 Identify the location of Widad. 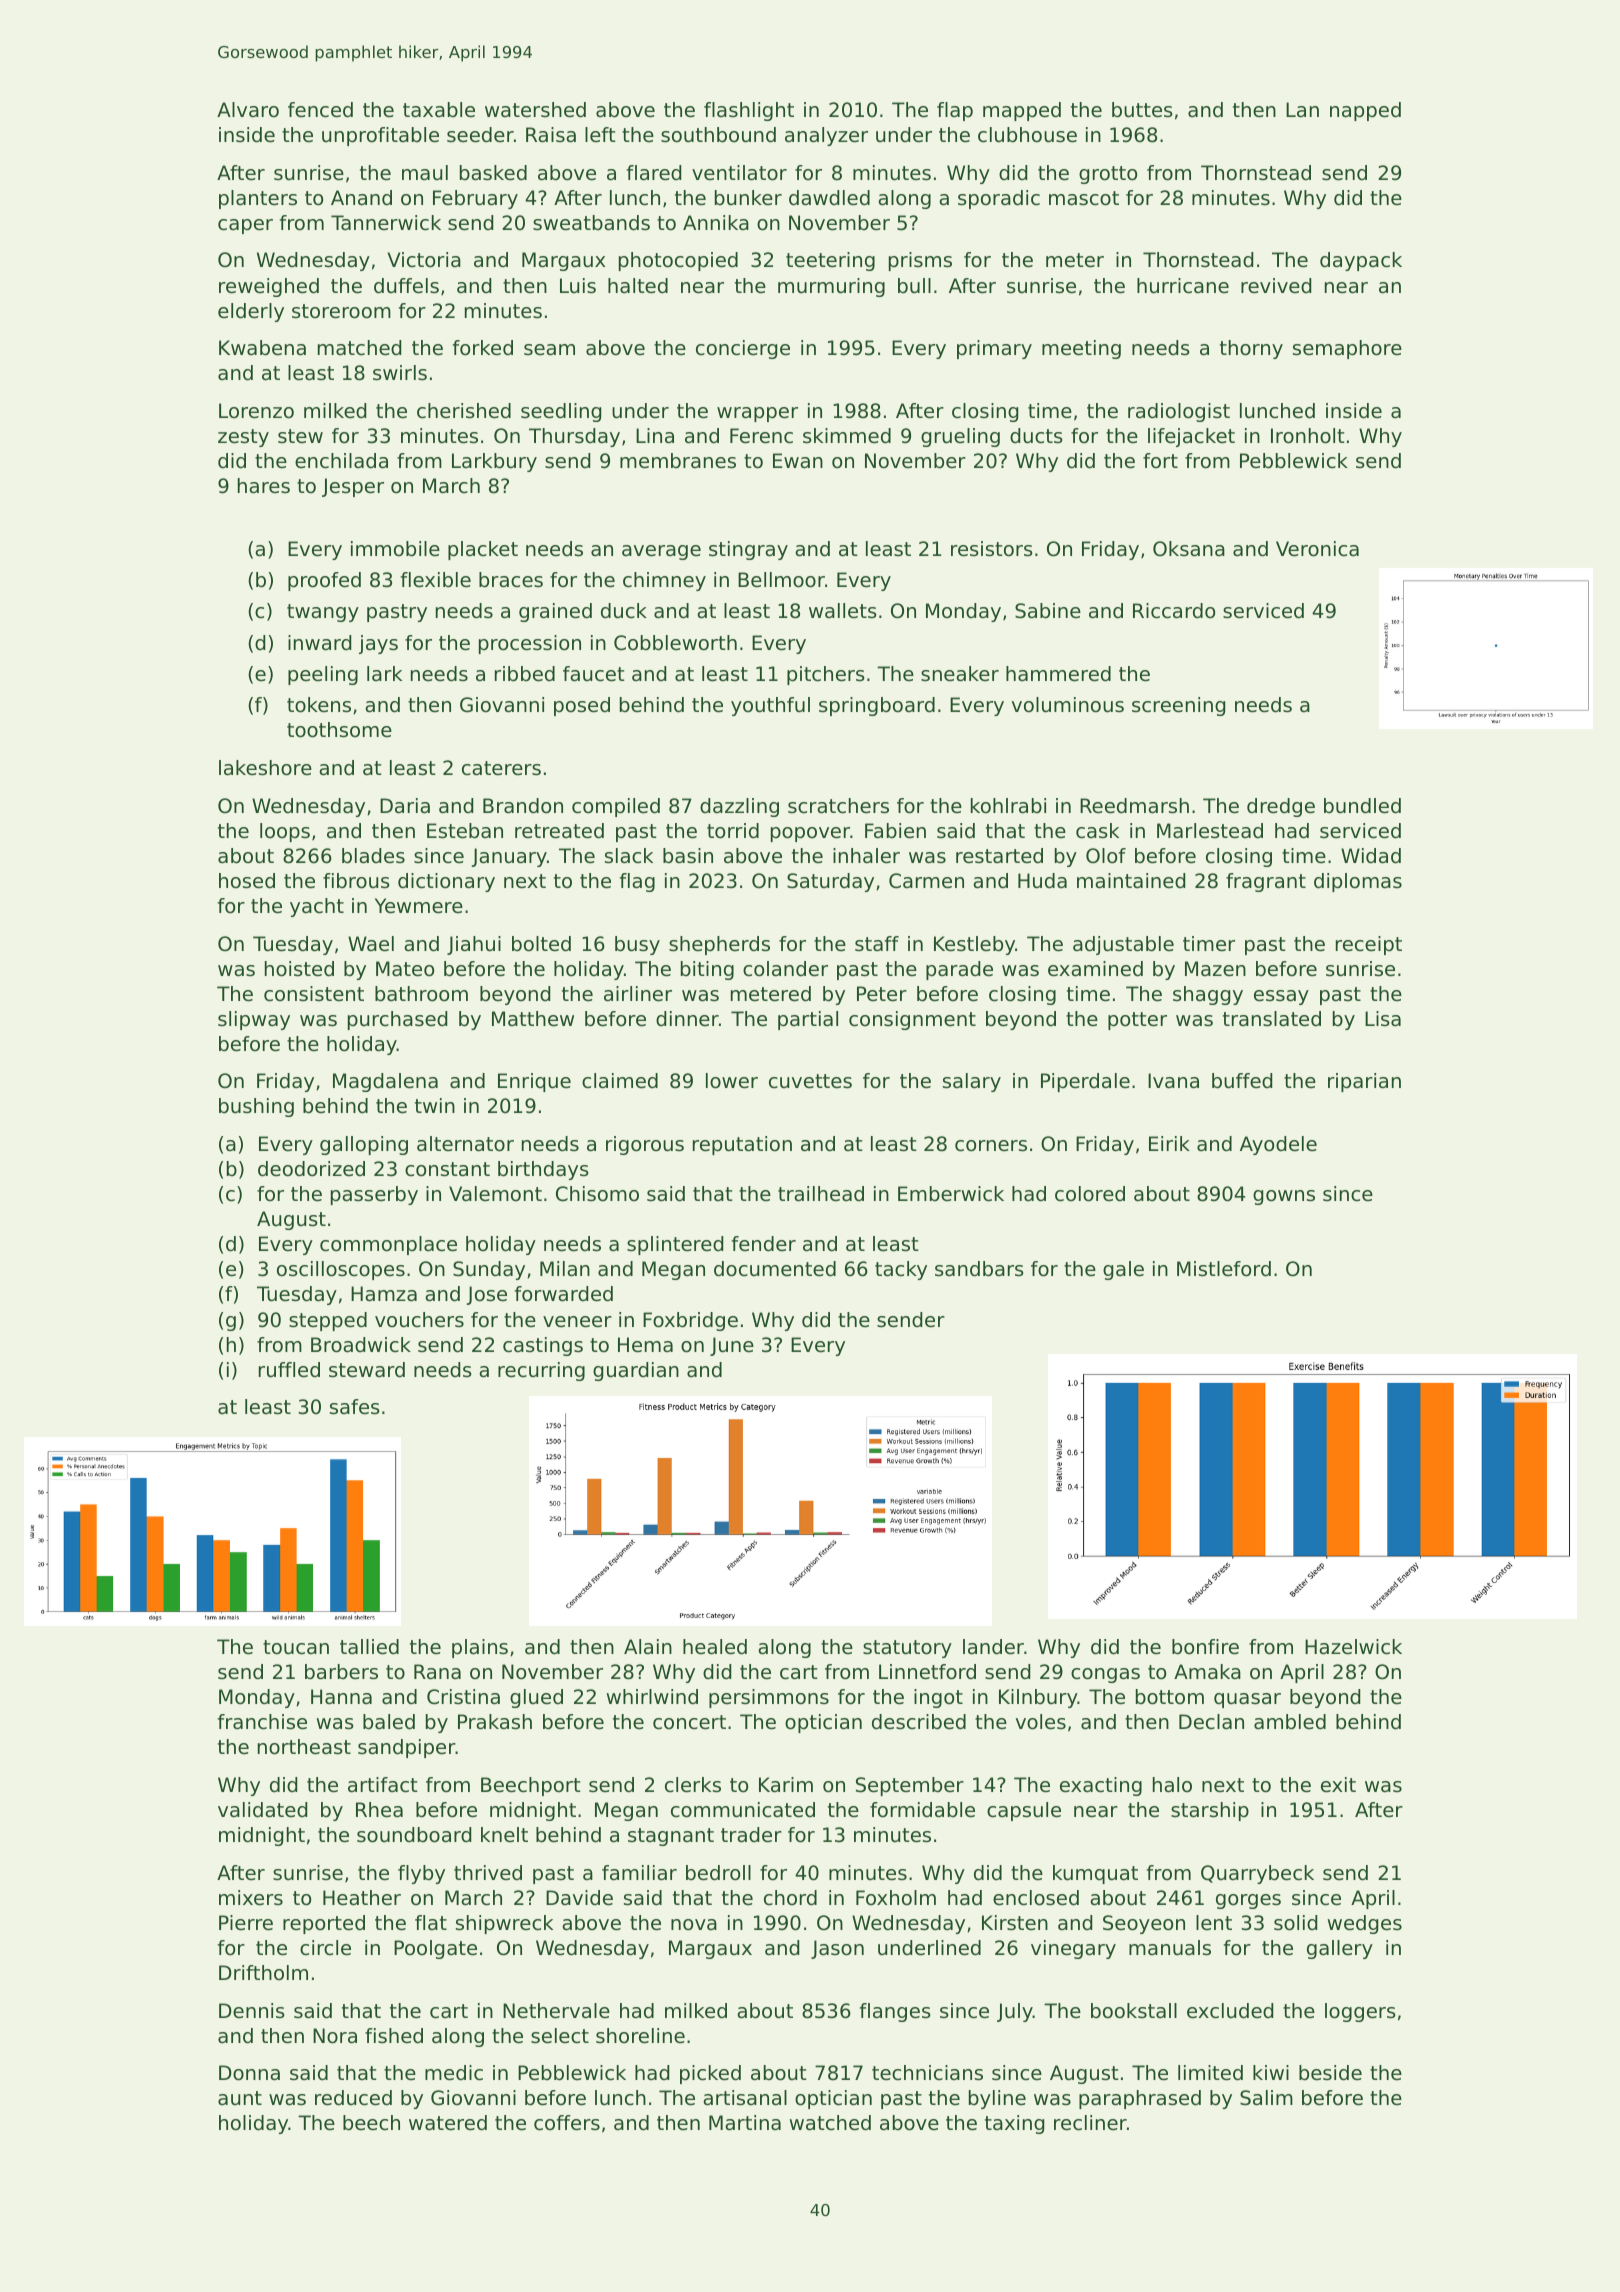
(1371, 856).
